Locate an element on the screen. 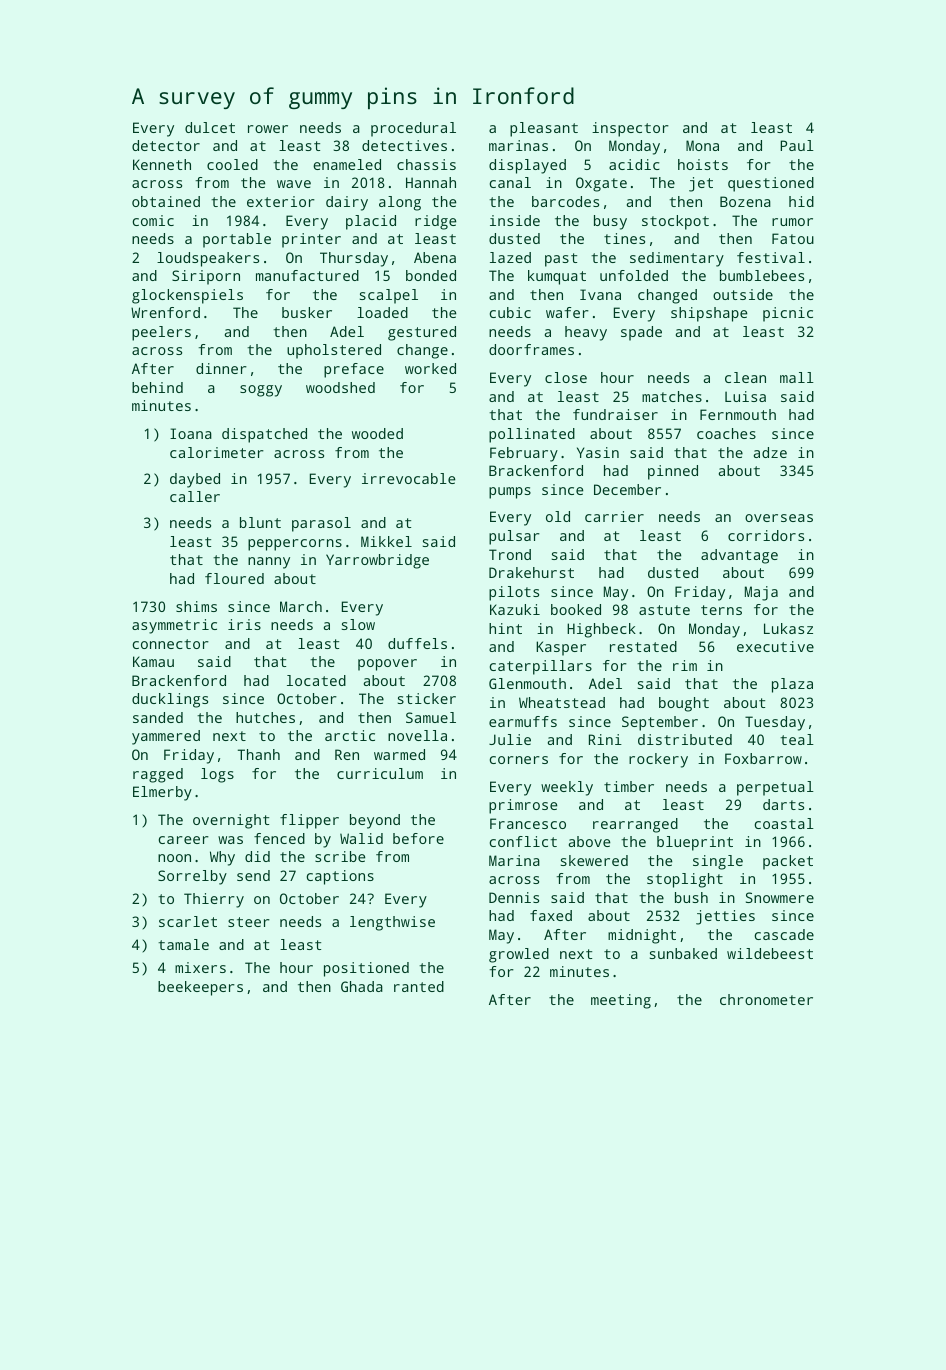 The width and height of the screenshot is (946, 1370). acidic is located at coordinates (634, 164).
